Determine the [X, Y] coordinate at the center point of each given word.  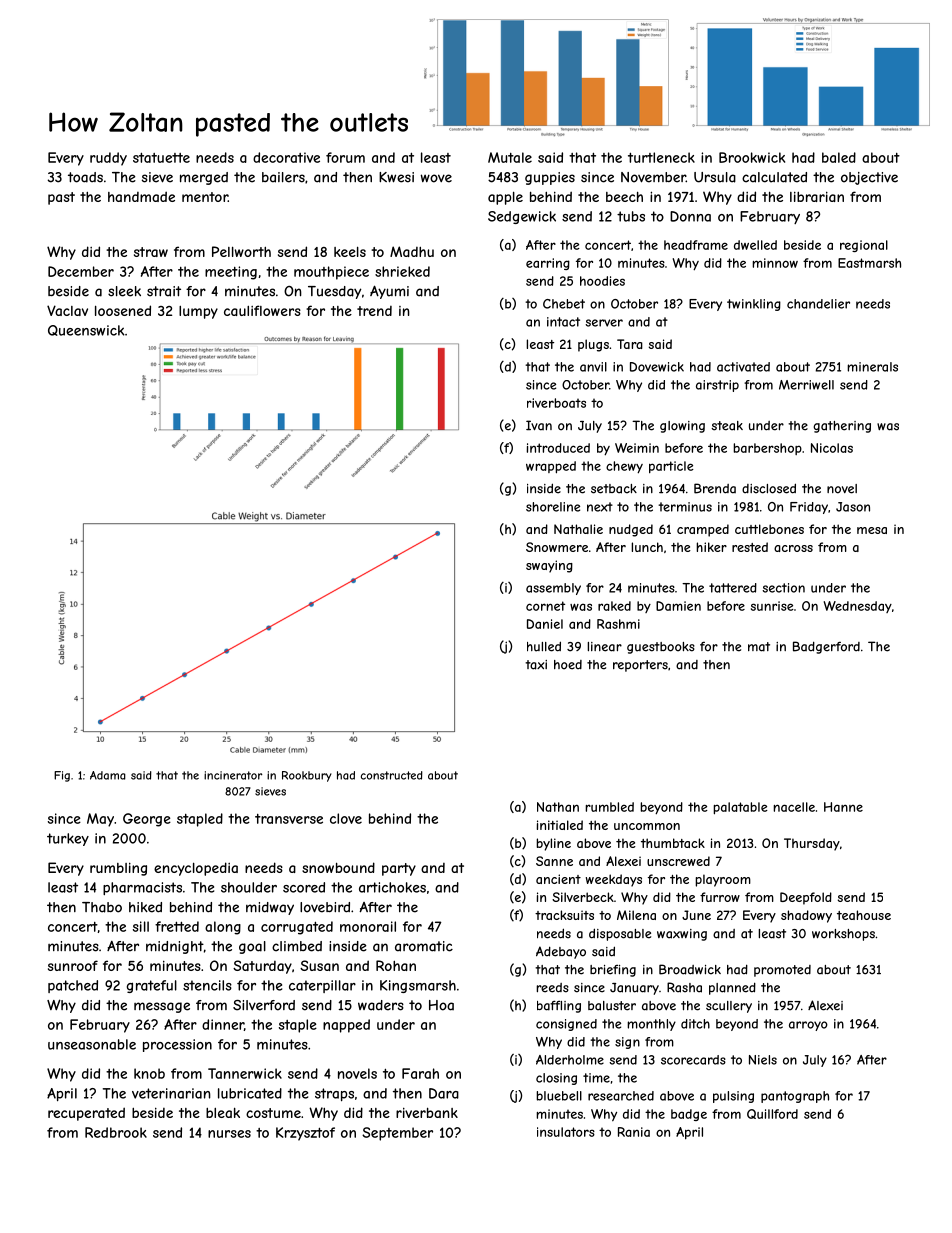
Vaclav [67, 310]
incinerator [233, 775]
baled [839, 157]
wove [436, 178]
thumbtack [673, 843]
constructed [392, 775]
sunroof [73, 965]
